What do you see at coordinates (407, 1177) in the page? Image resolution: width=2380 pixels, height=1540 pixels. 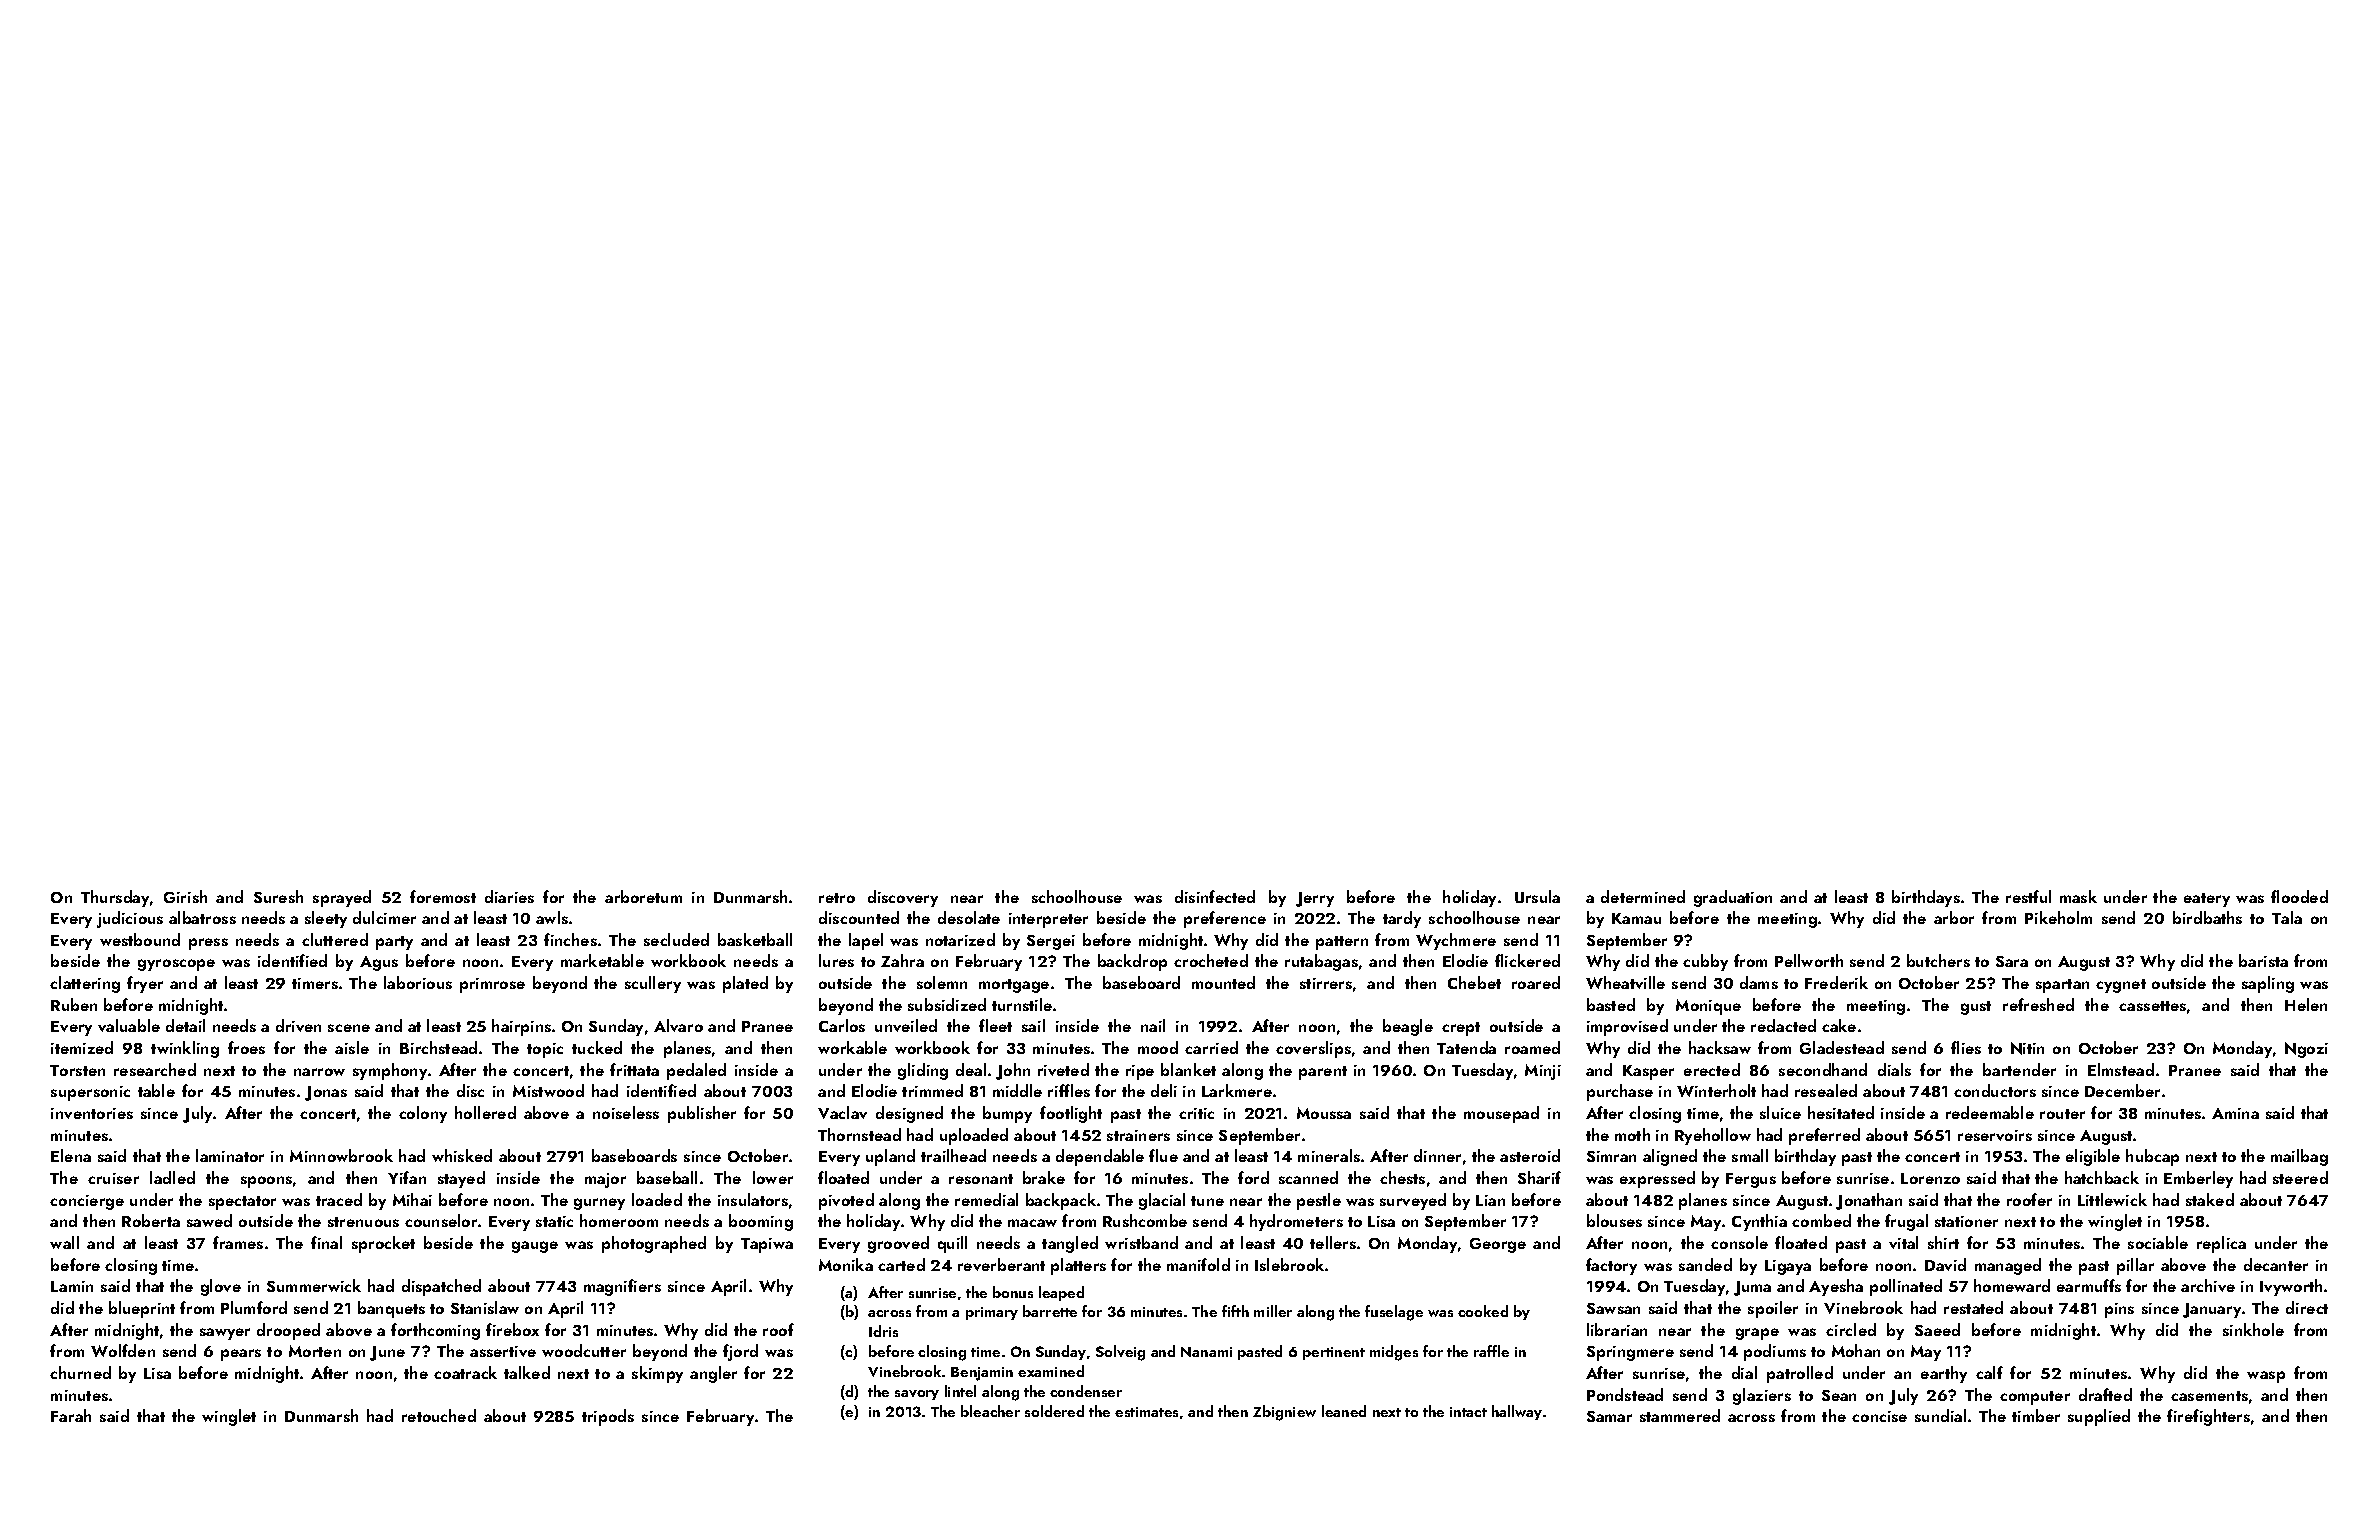 I see `Yifan` at bounding box center [407, 1177].
